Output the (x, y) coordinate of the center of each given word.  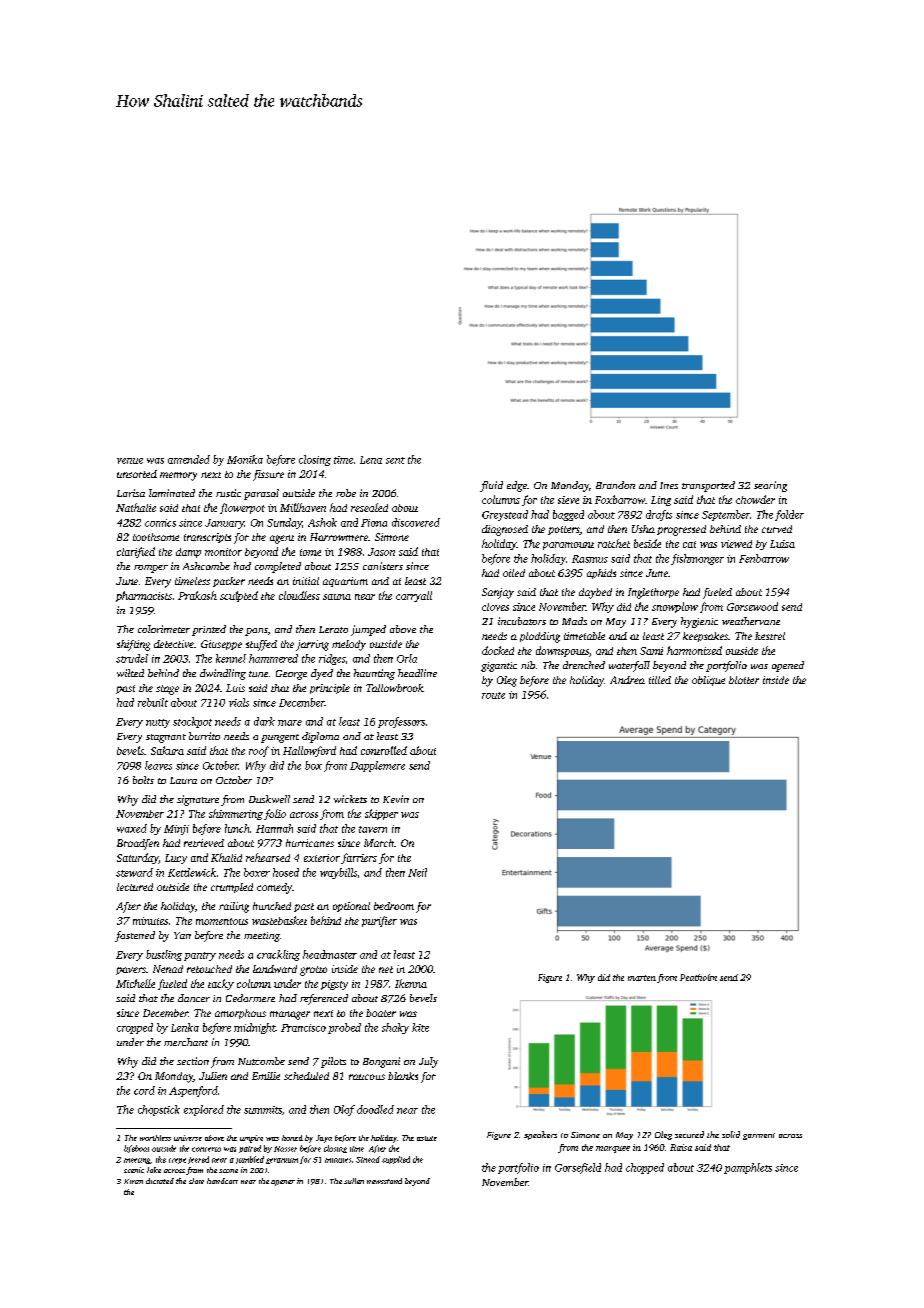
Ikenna (411, 983)
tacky (221, 984)
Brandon (615, 485)
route (493, 695)
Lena (371, 460)
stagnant (166, 738)
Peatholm (698, 977)
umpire (251, 1139)
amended (189, 459)
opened (788, 666)
